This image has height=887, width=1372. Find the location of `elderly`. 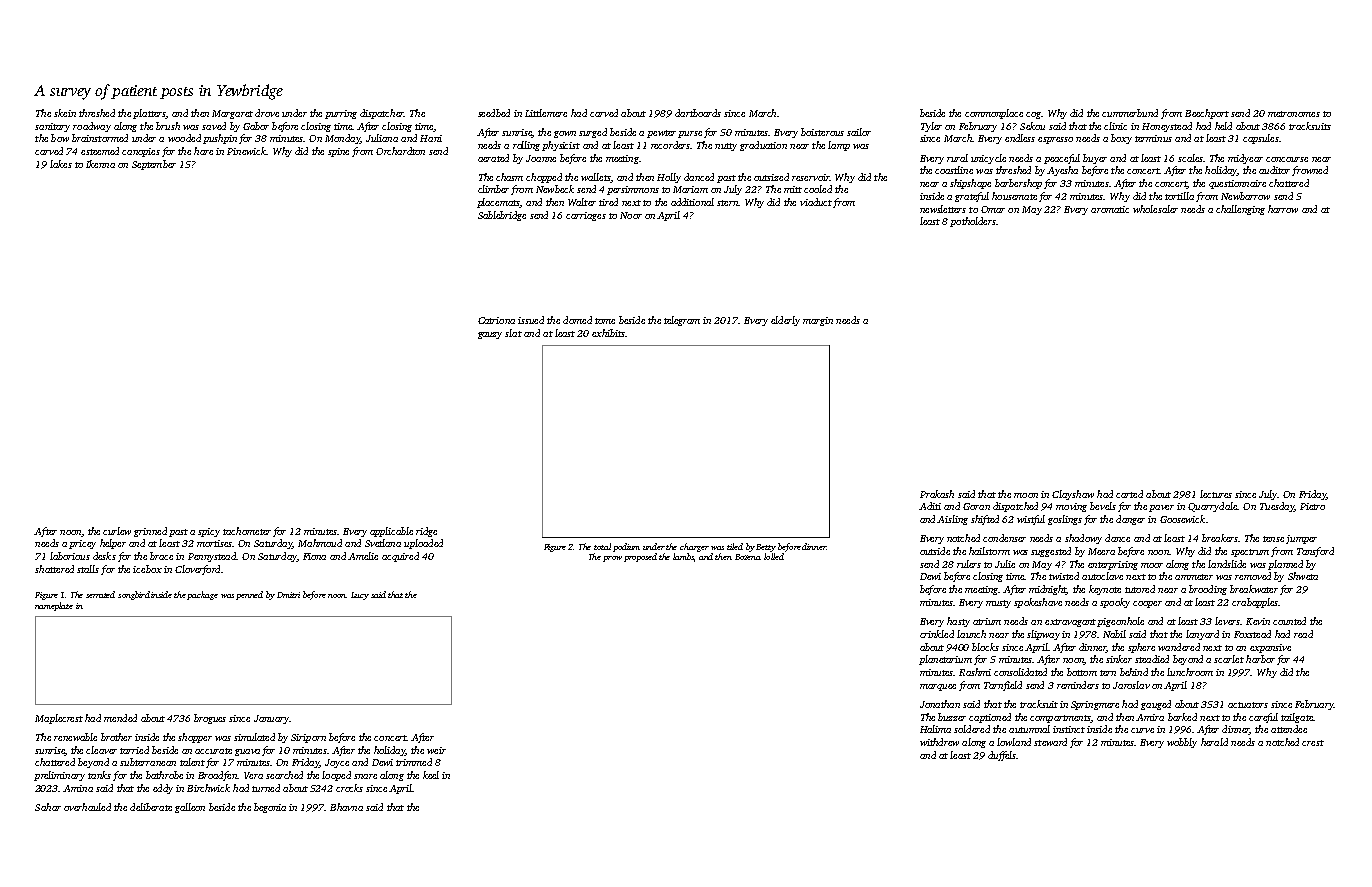

elderly is located at coordinates (785, 321).
